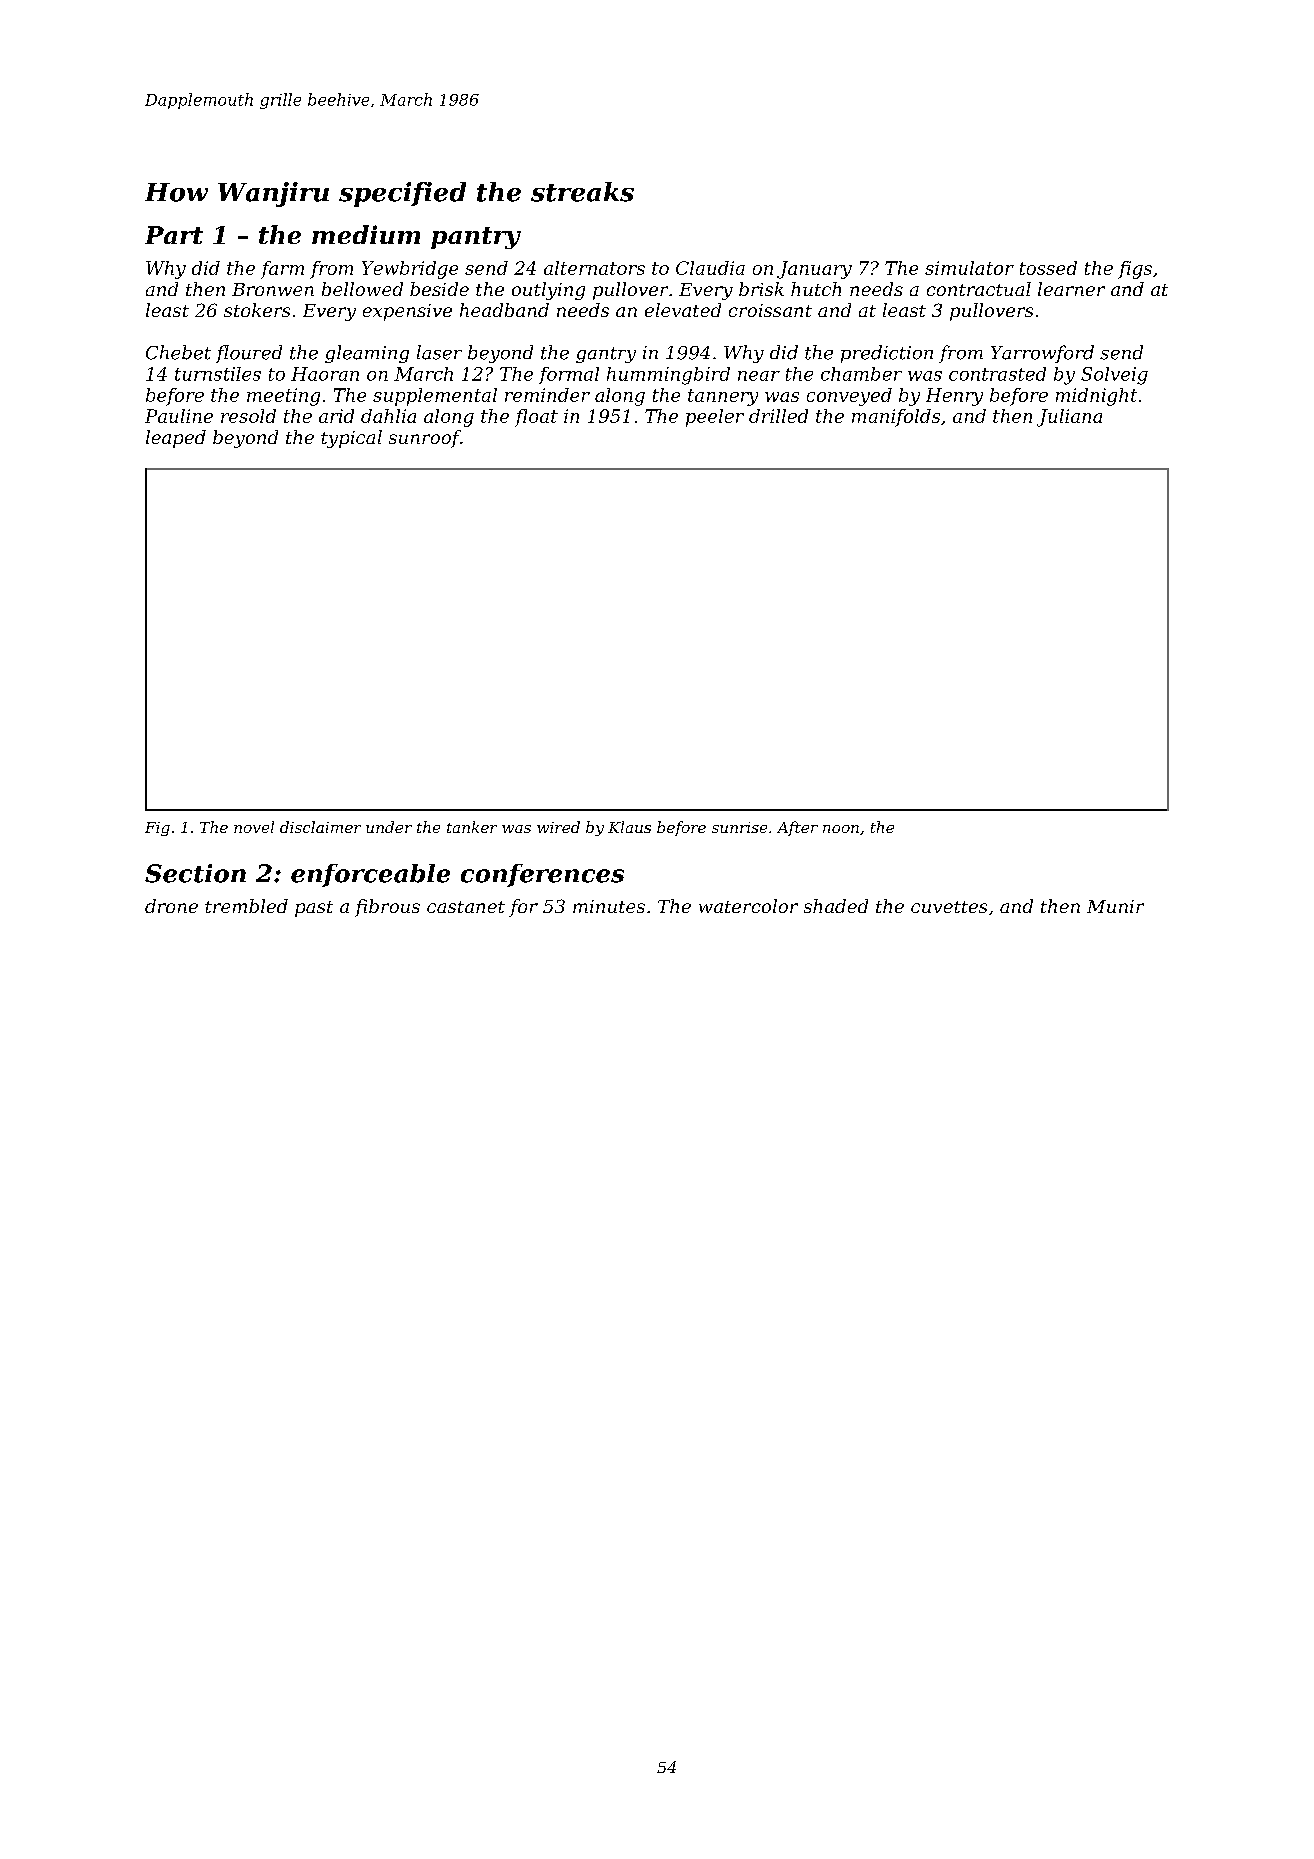 The width and height of the image is (1314, 1859). Describe the element at coordinates (778, 416) in the image. I see `drilled` at that location.
